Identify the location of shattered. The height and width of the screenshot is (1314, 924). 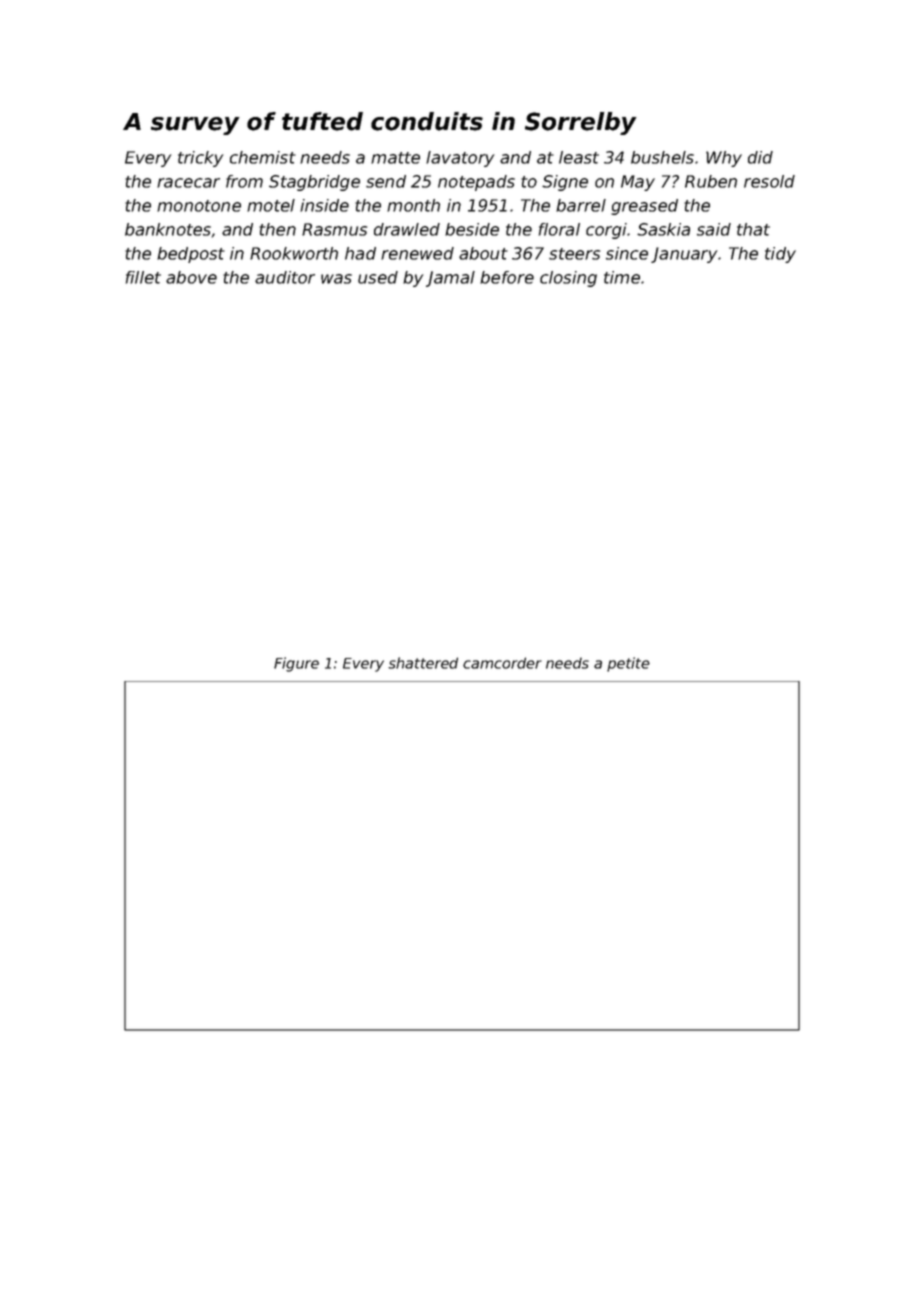
(423, 663).
